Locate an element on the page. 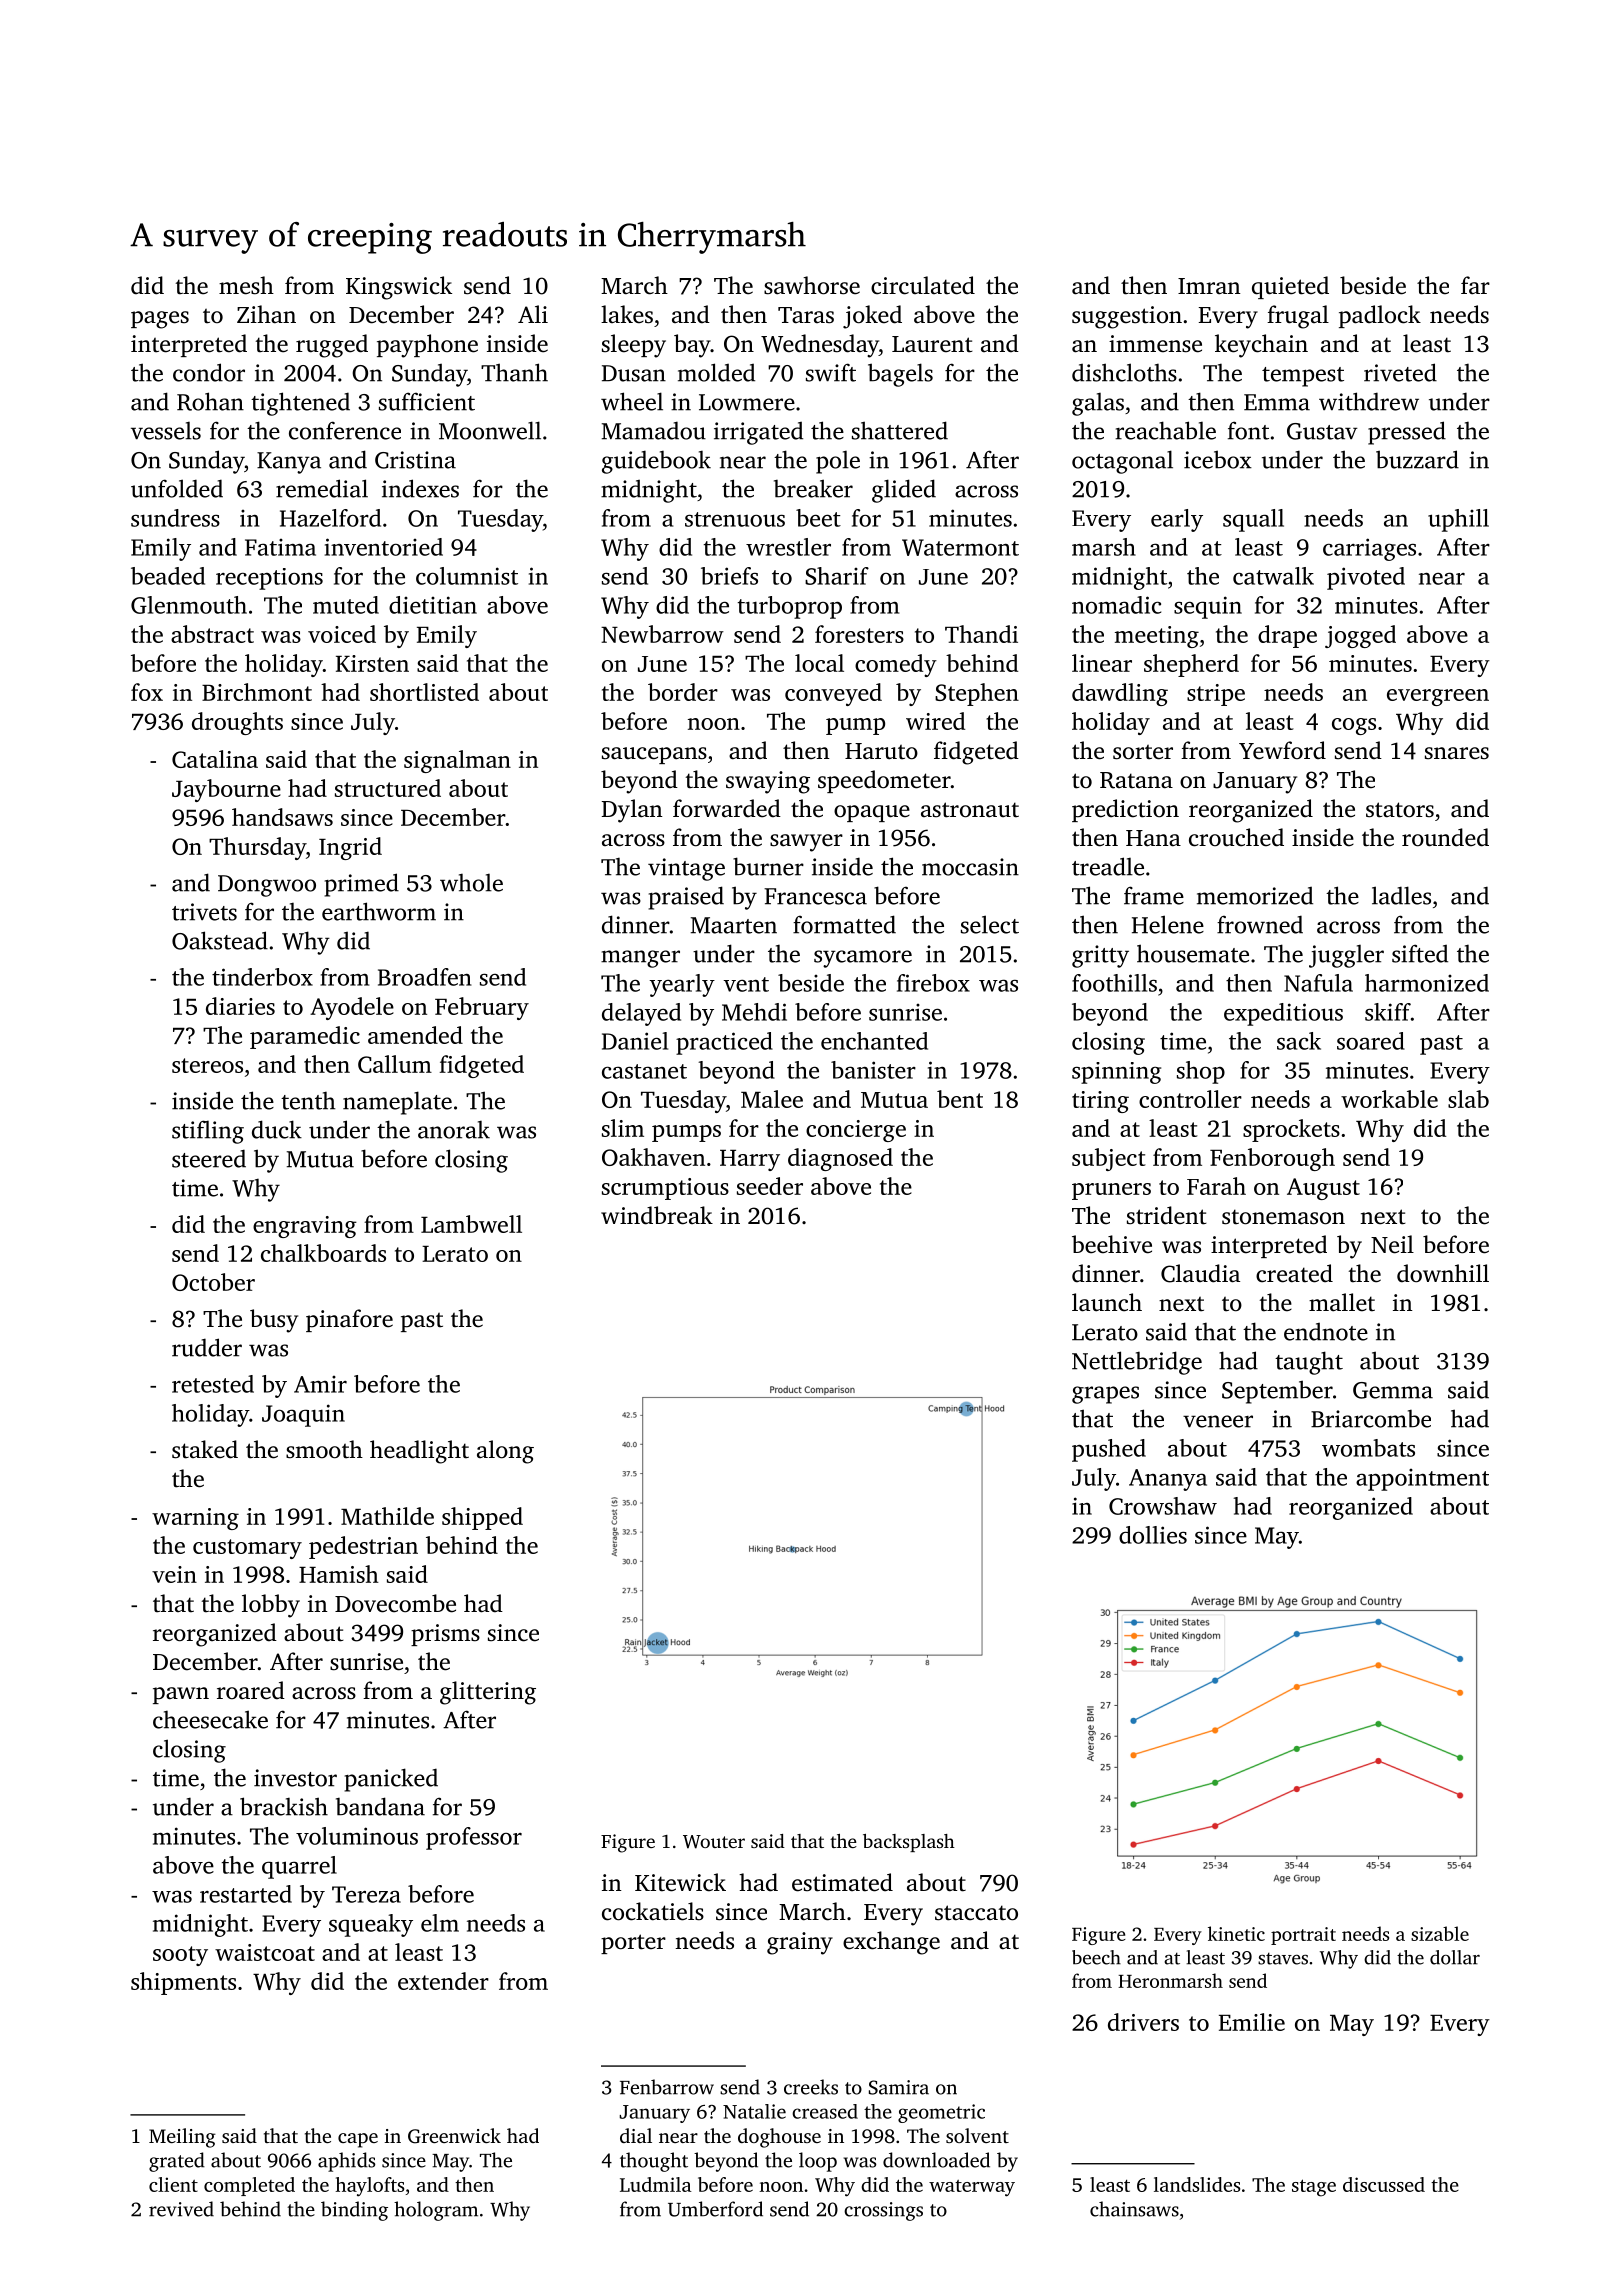 Image resolution: width=1620 pixels, height=2292 pixels. dollies is located at coordinates (1153, 1535).
